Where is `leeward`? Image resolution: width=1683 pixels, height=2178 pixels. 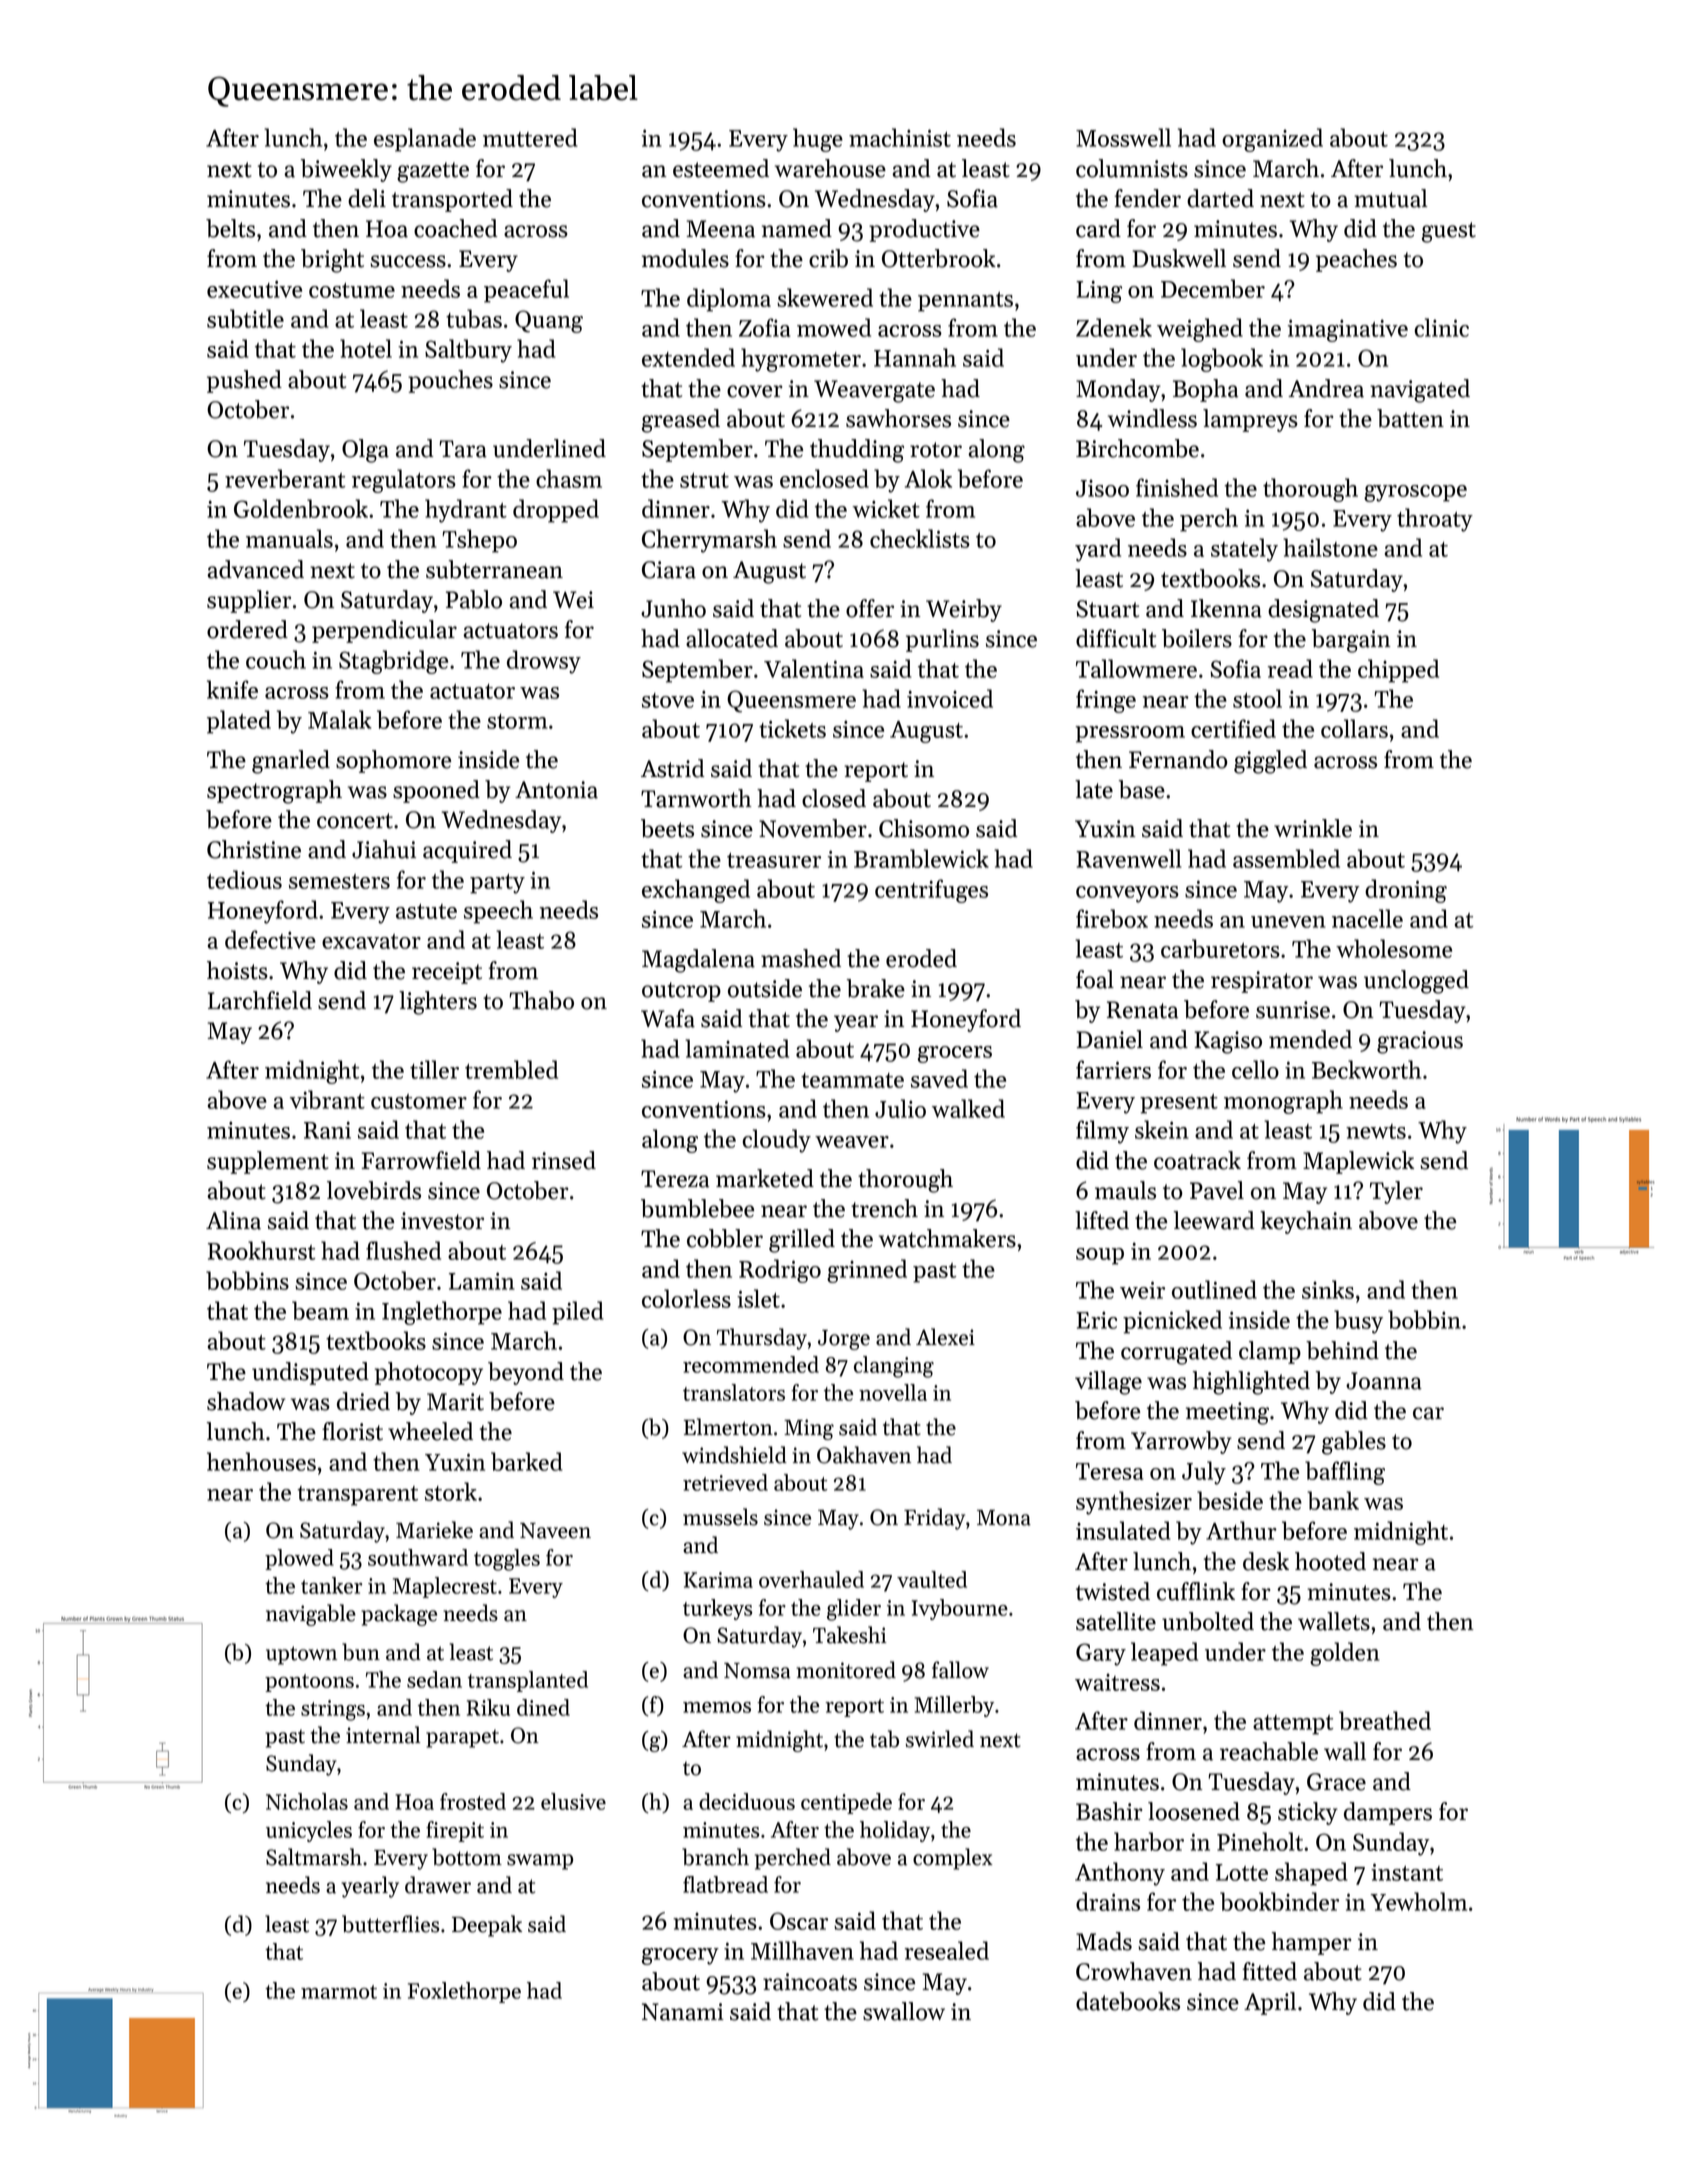
leeward is located at coordinates (1214, 1220).
